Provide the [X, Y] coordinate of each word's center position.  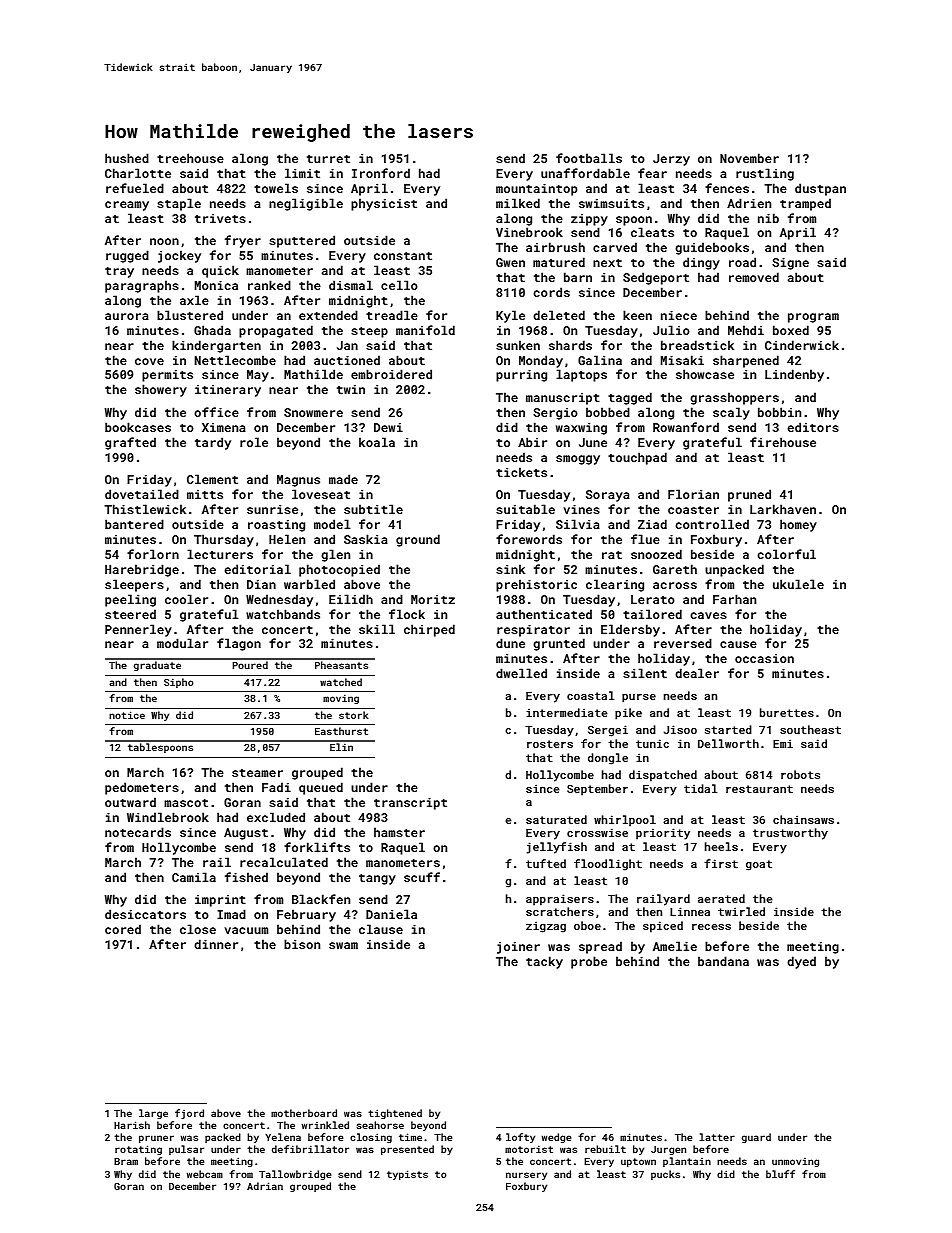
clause [381, 929]
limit [302, 173]
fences [727, 188]
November [749, 158]
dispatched [663, 776]
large [153, 1114]
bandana [723, 961]
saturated [556, 819]
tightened [395, 1114]
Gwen [510, 262]
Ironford [381, 173]
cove [149, 361]
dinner [216, 944]
